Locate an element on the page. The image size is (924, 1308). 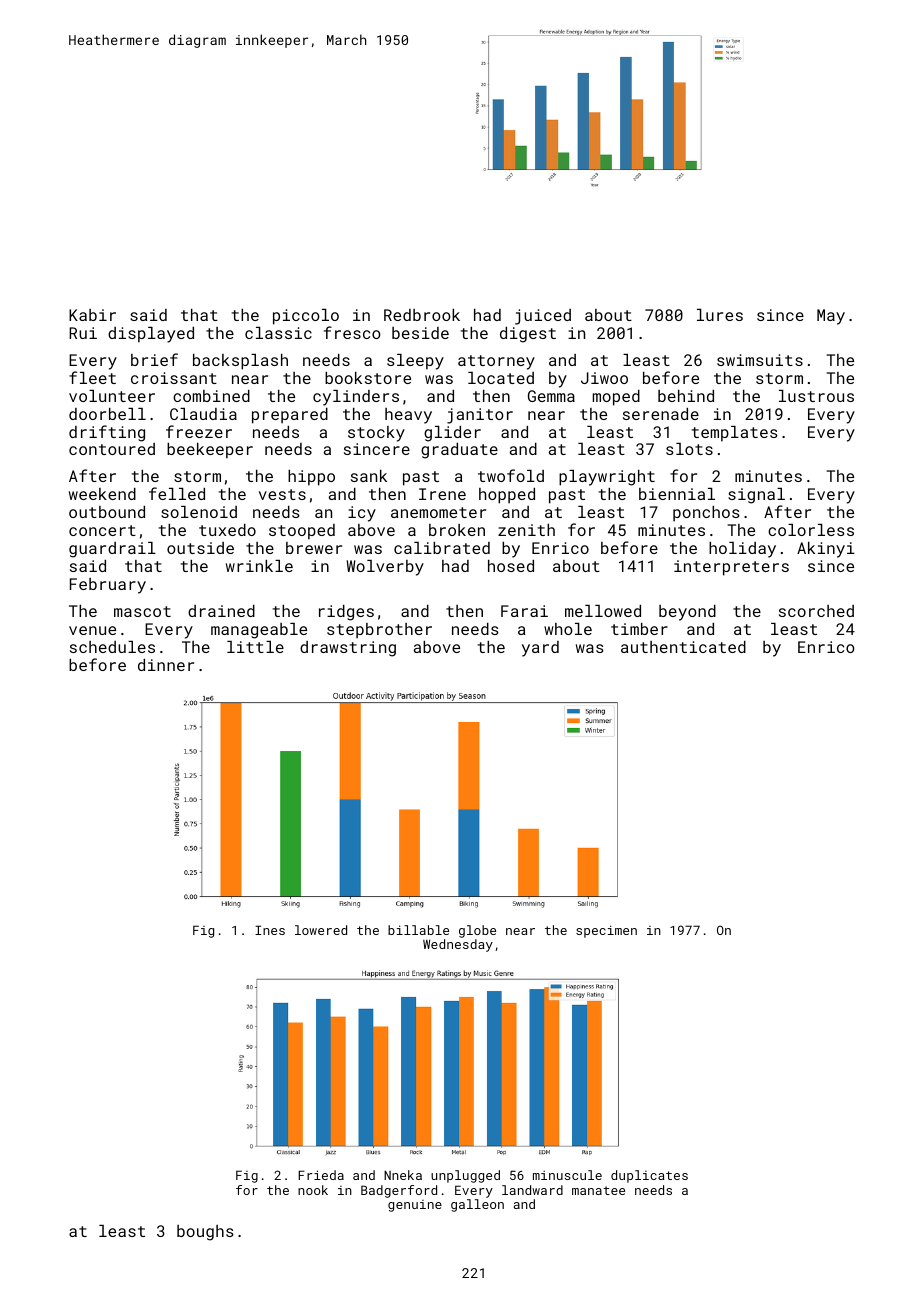
behind is located at coordinates (686, 396).
